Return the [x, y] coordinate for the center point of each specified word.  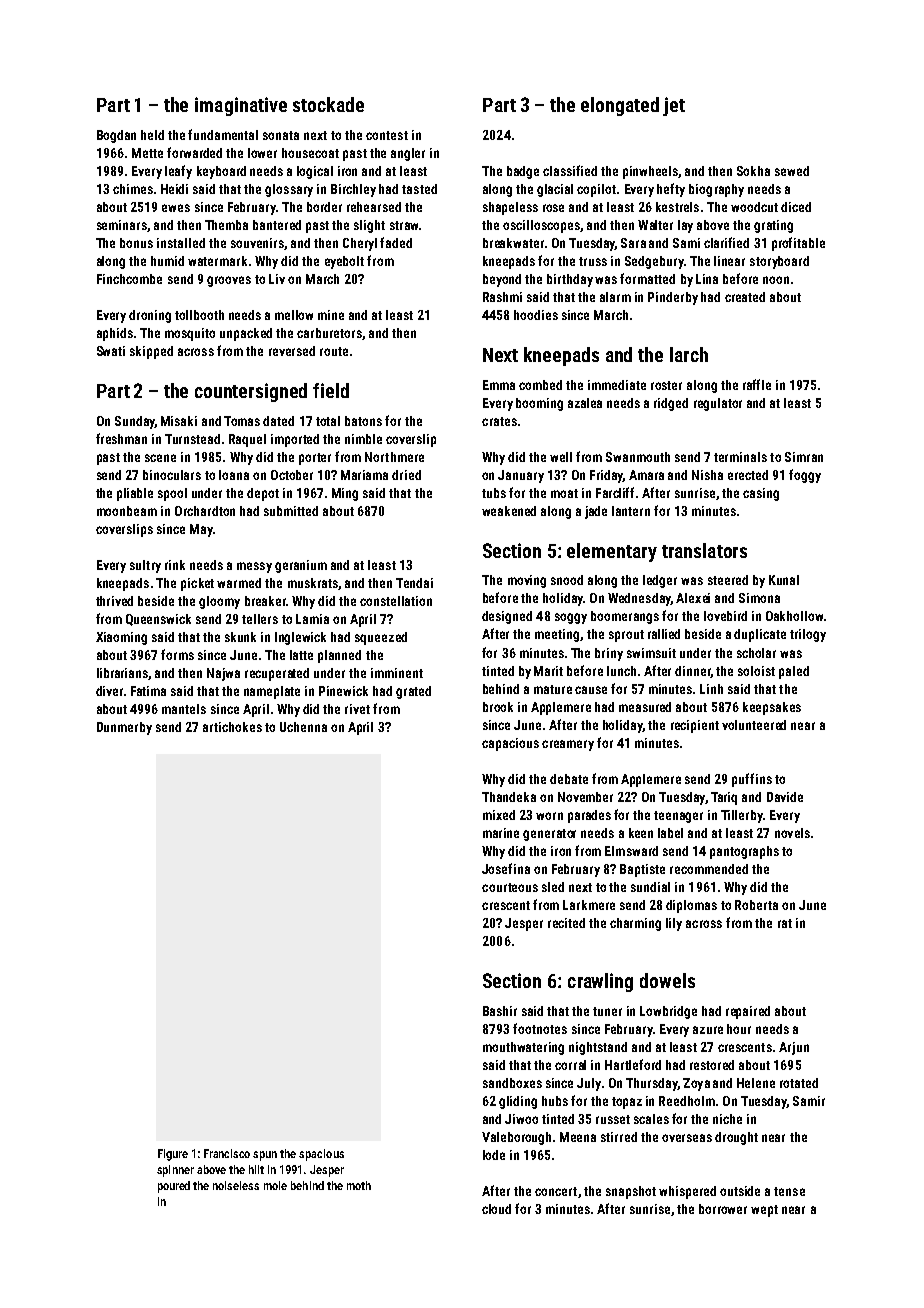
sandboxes [512, 1083]
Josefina [506, 868]
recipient [695, 726]
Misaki [179, 421]
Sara [633, 243]
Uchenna [303, 727]
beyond [502, 280]
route [334, 351]
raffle [757, 384]
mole [275, 1185]
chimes [133, 189]
